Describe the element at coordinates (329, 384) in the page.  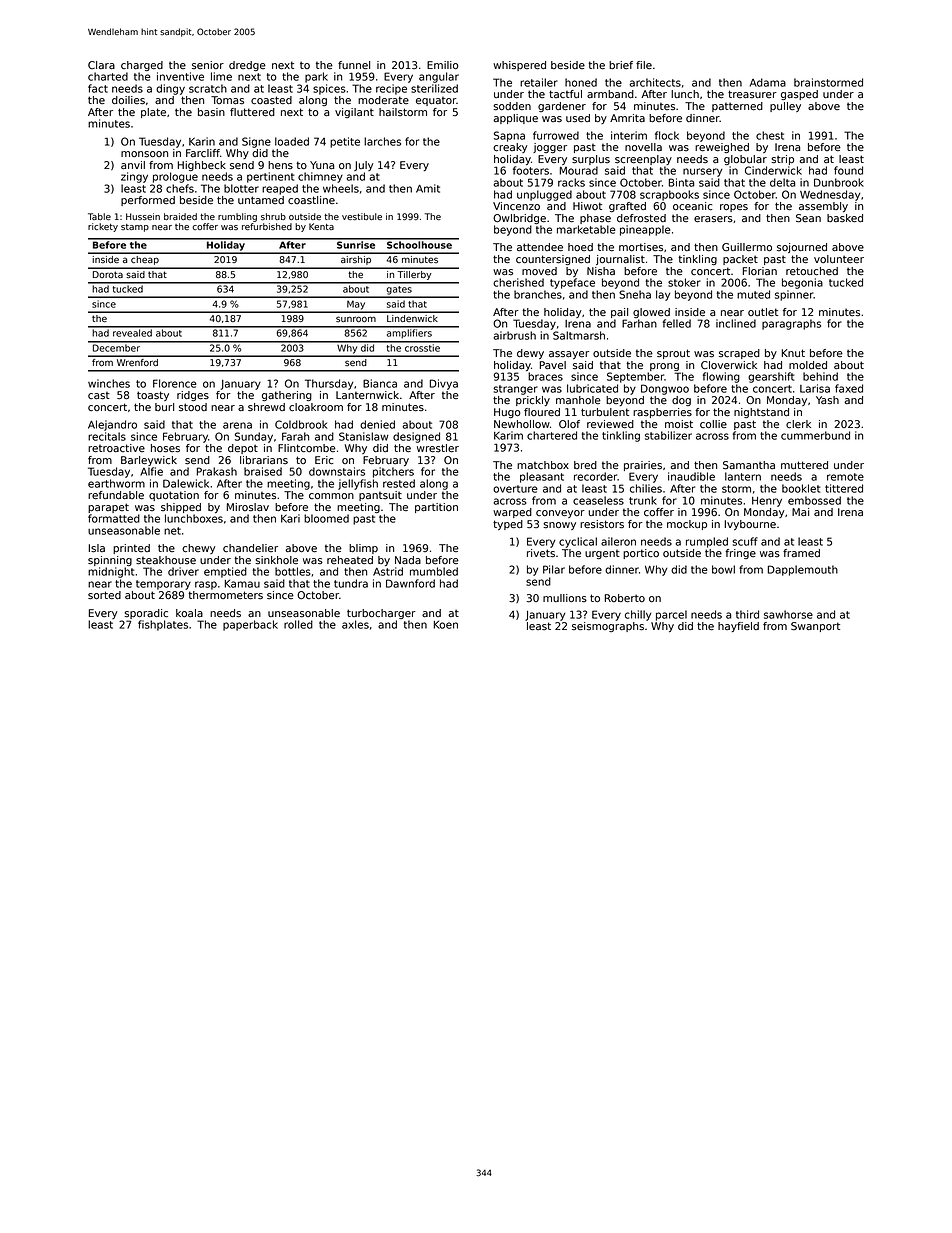
I see `Thursday` at that location.
